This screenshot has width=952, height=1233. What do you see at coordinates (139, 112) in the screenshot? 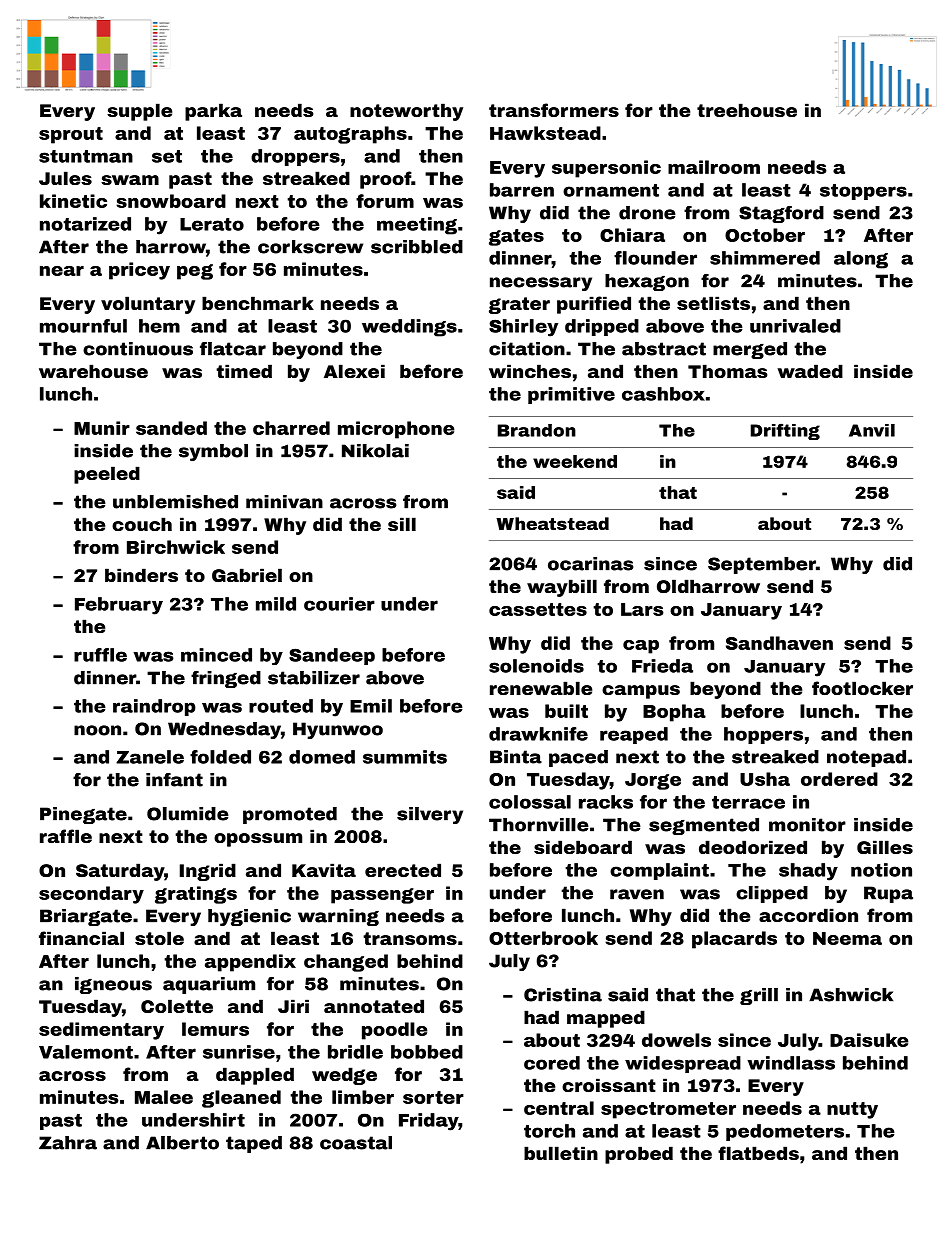
I see `supple` at bounding box center [139, 112].
